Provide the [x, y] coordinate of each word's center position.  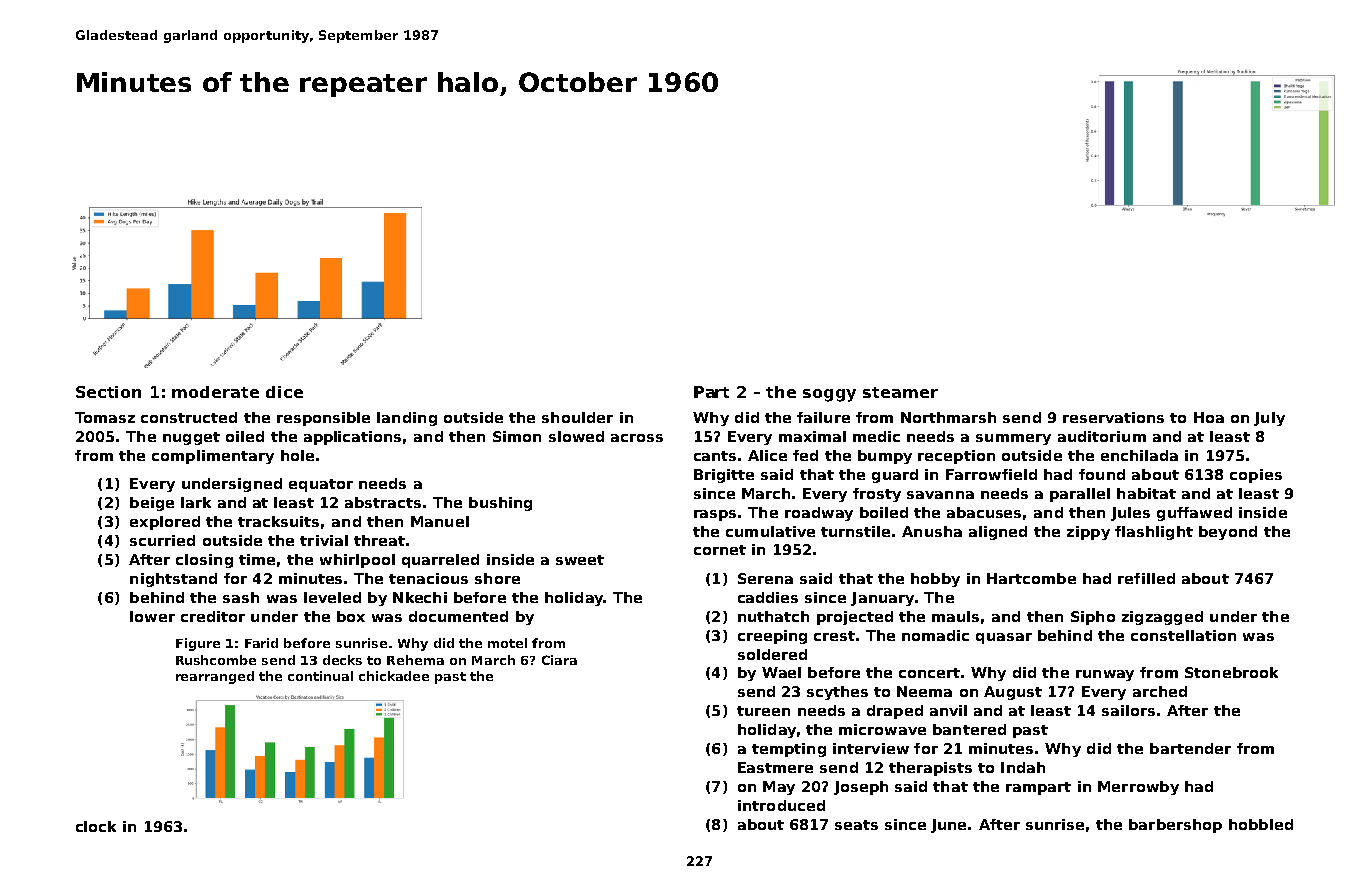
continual [320, 676]
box [351, 616]
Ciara [559, 660]
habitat [1146, 493]
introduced [781, 805]
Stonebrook [1231, 672]
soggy [829, 395]
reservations [1113, 417]
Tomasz [105, 417]
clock [96, 826]
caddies [768, 597]
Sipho [1093, 618]
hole [297, 455]
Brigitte [724, 476]
